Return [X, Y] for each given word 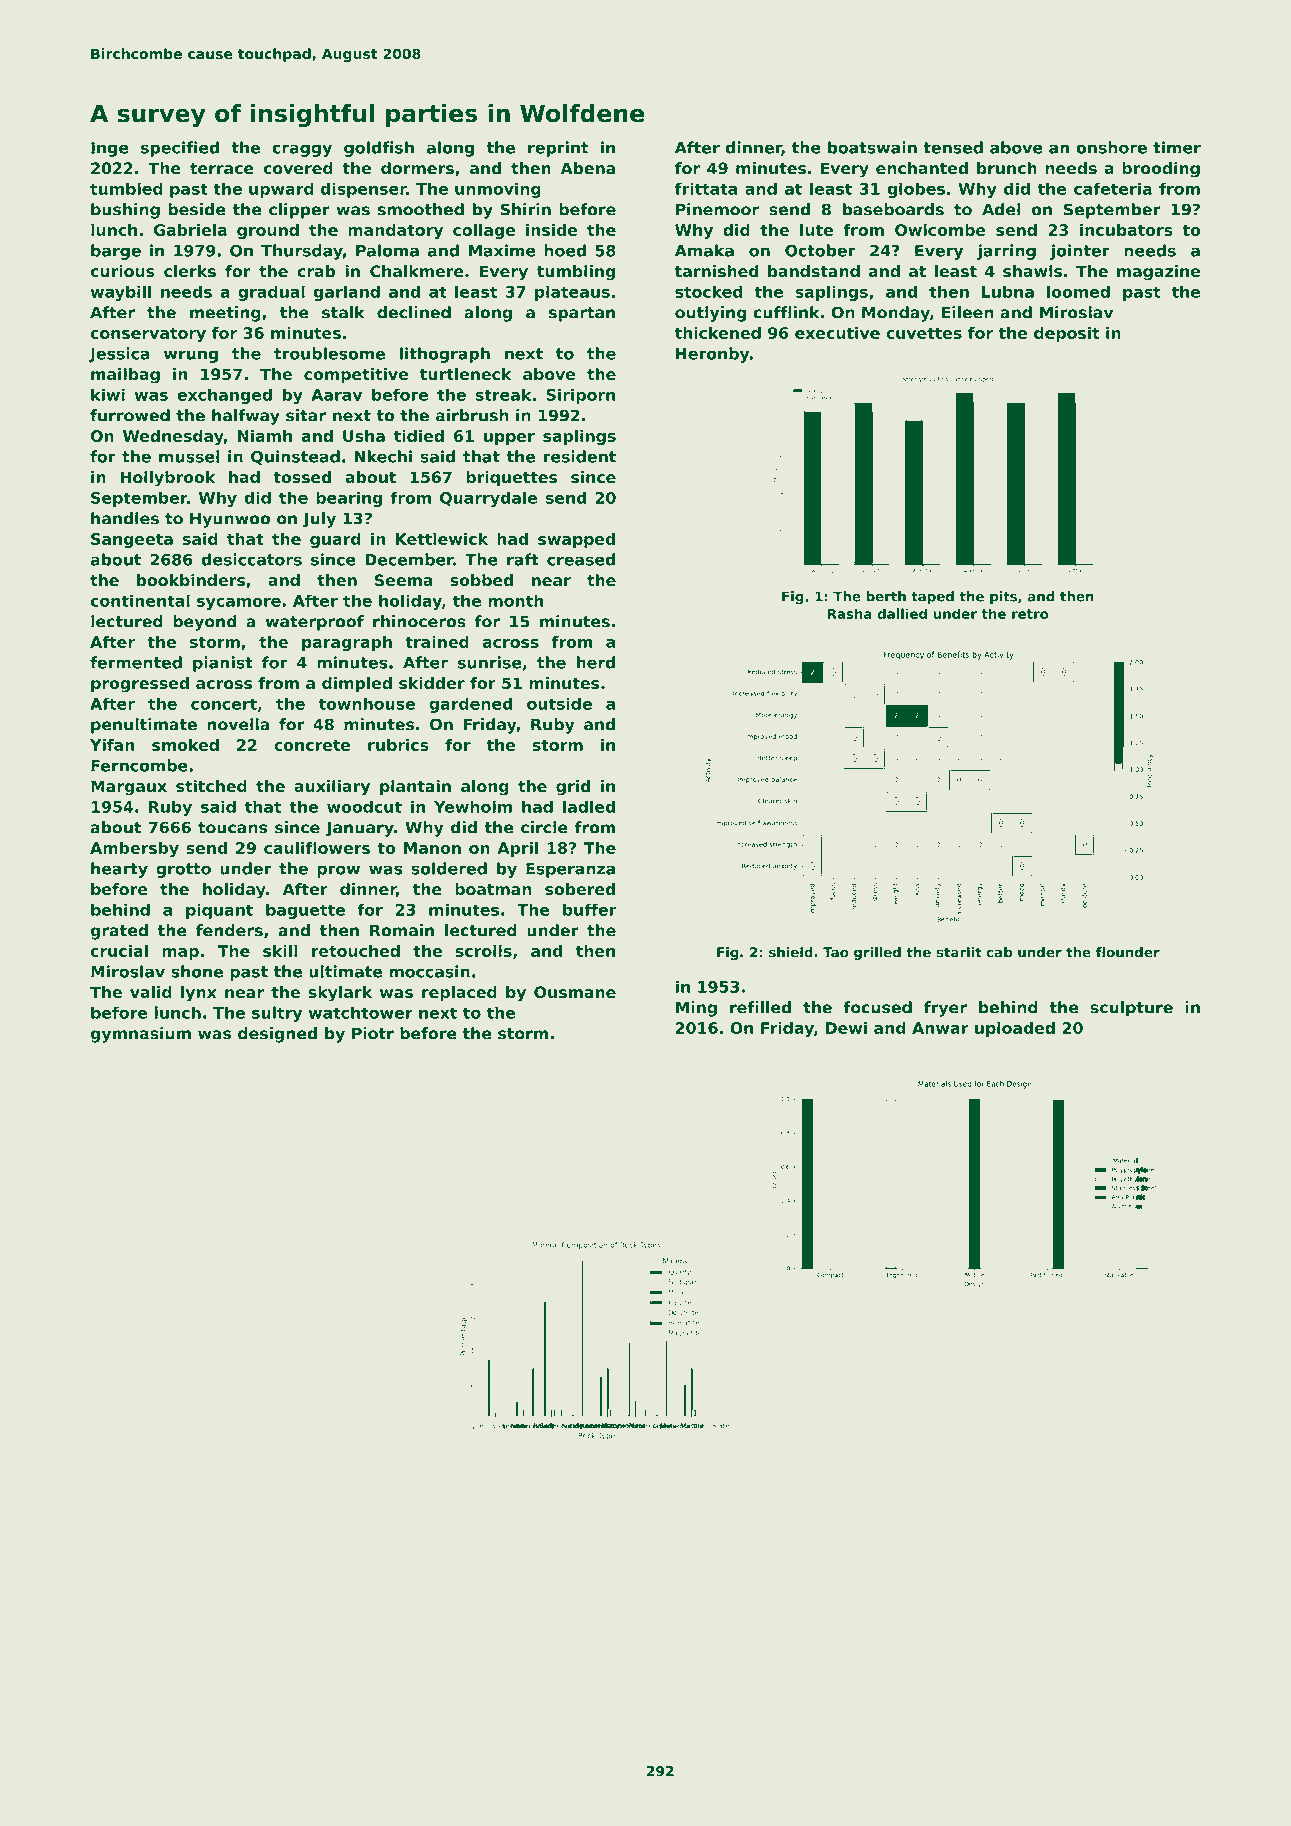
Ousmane [575, 992]
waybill [121, 293]
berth [886, 596]
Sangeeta [132, 540]
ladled [589, 806]
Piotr [373, 1033]
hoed [565, 250]
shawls [1032, 271]
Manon [432, 848]
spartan [582, 314]
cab [999, 952]
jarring [1006, 252]
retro [1030, 614]
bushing [125, 211]
